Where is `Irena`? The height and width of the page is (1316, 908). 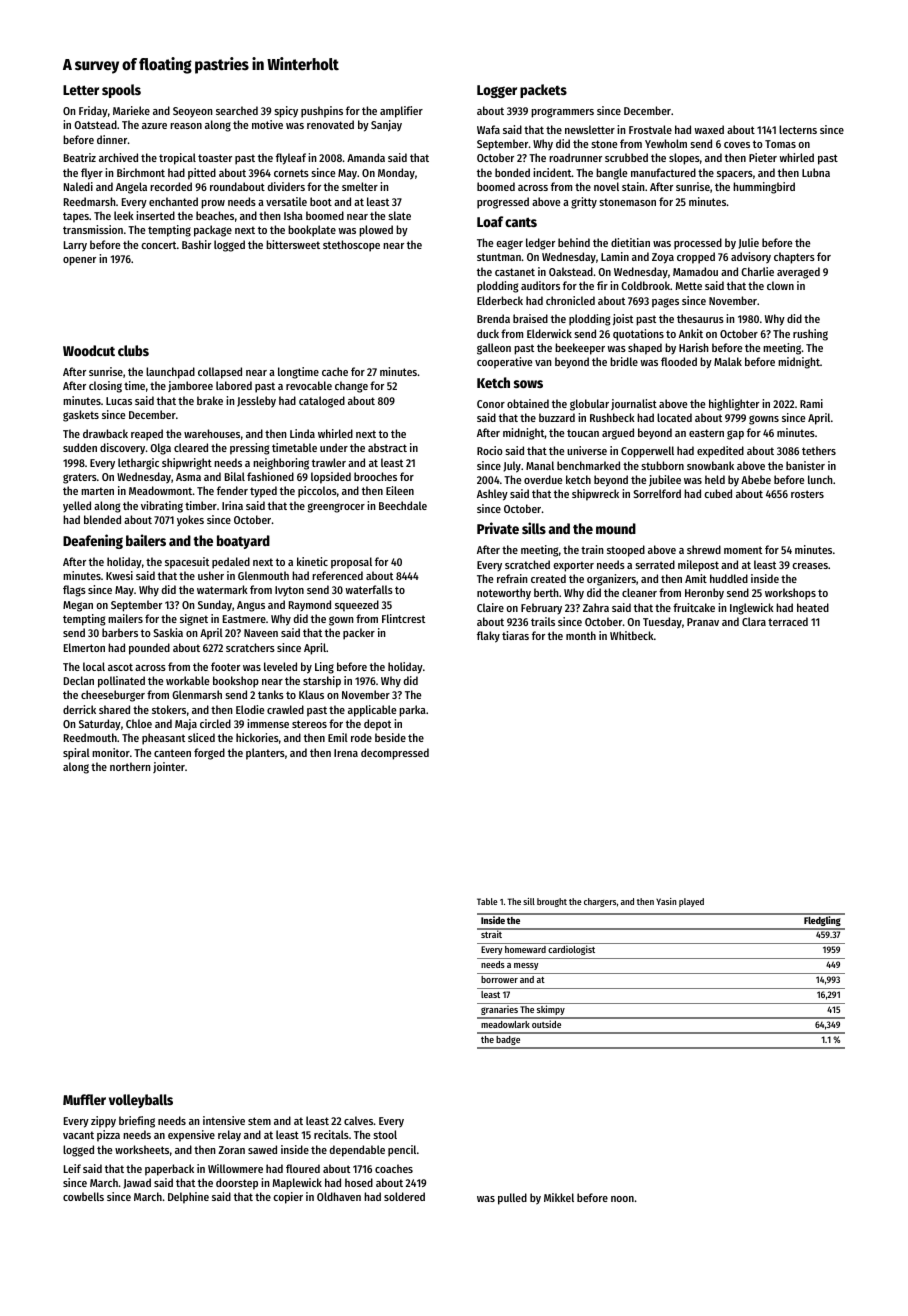
Irena is located at coordinates (346, 753).
